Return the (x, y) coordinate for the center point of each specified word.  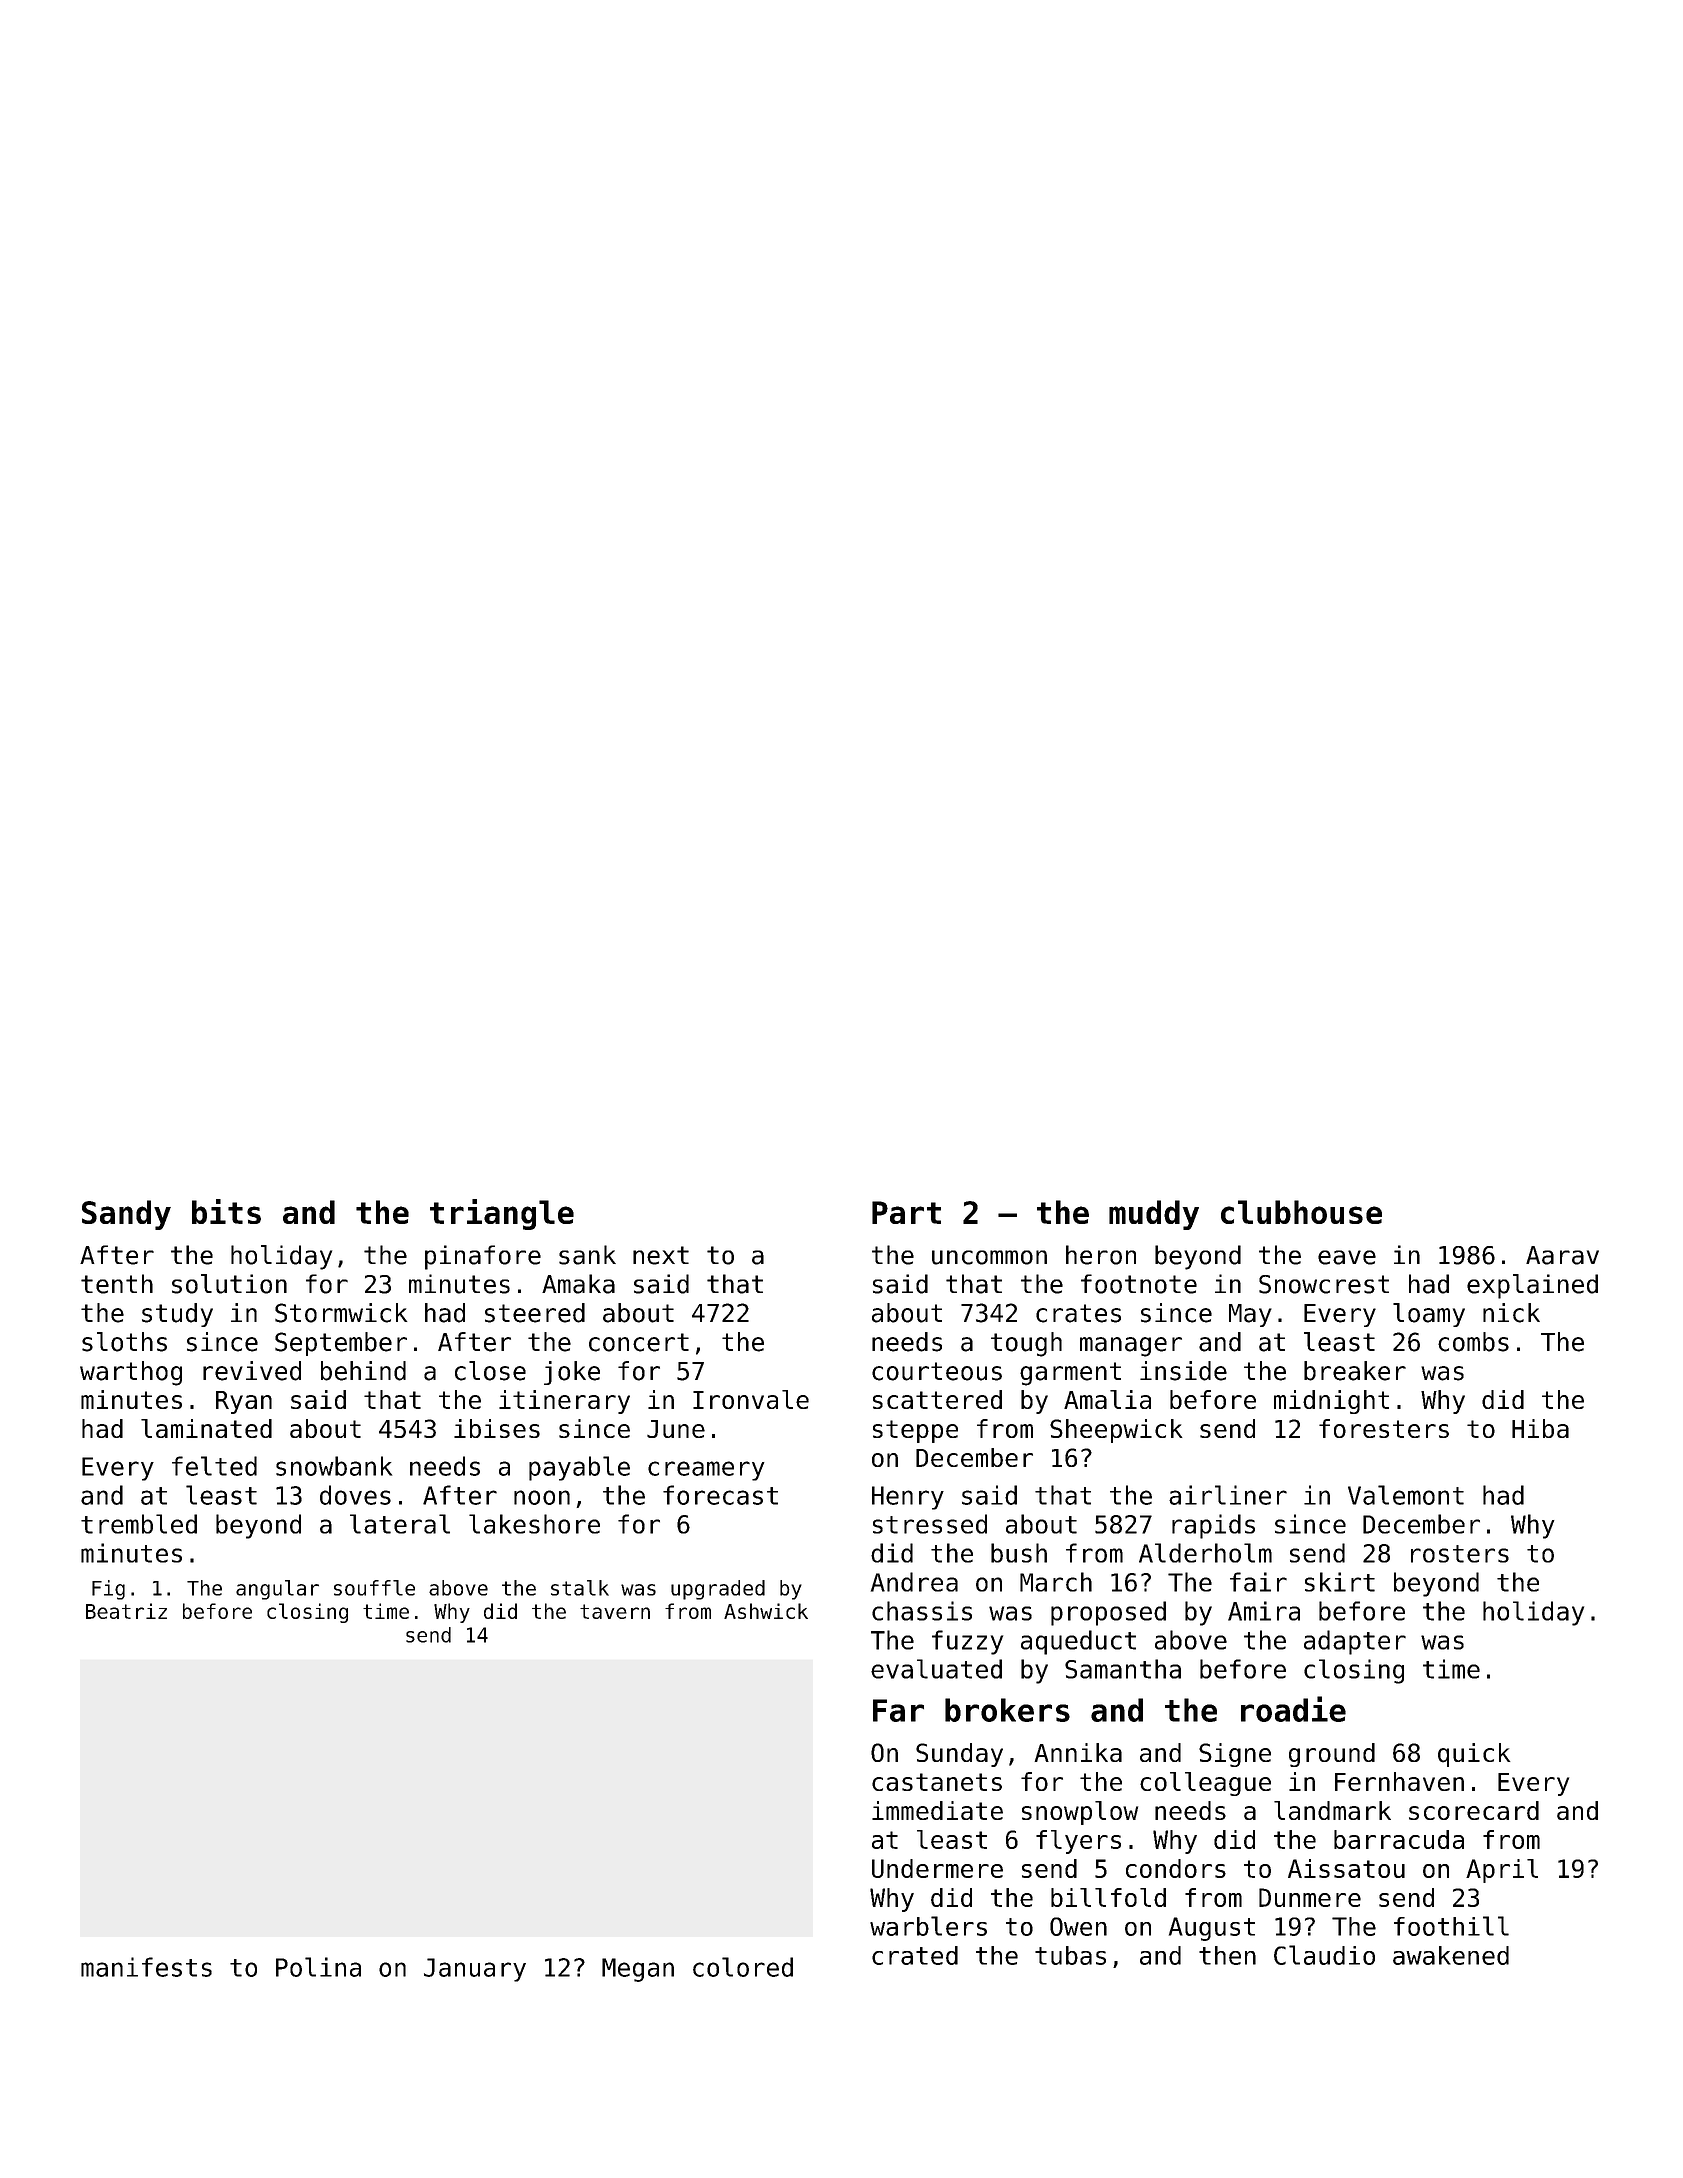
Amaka (578, 1284)
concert (639, 1342)
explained (1532, 1286)
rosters (1460, 1554)
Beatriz (126, 1611)
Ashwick (766, 1611)
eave (1347, 1257)
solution (229, 1284)
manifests (146, 1967)
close (490, 1371)
